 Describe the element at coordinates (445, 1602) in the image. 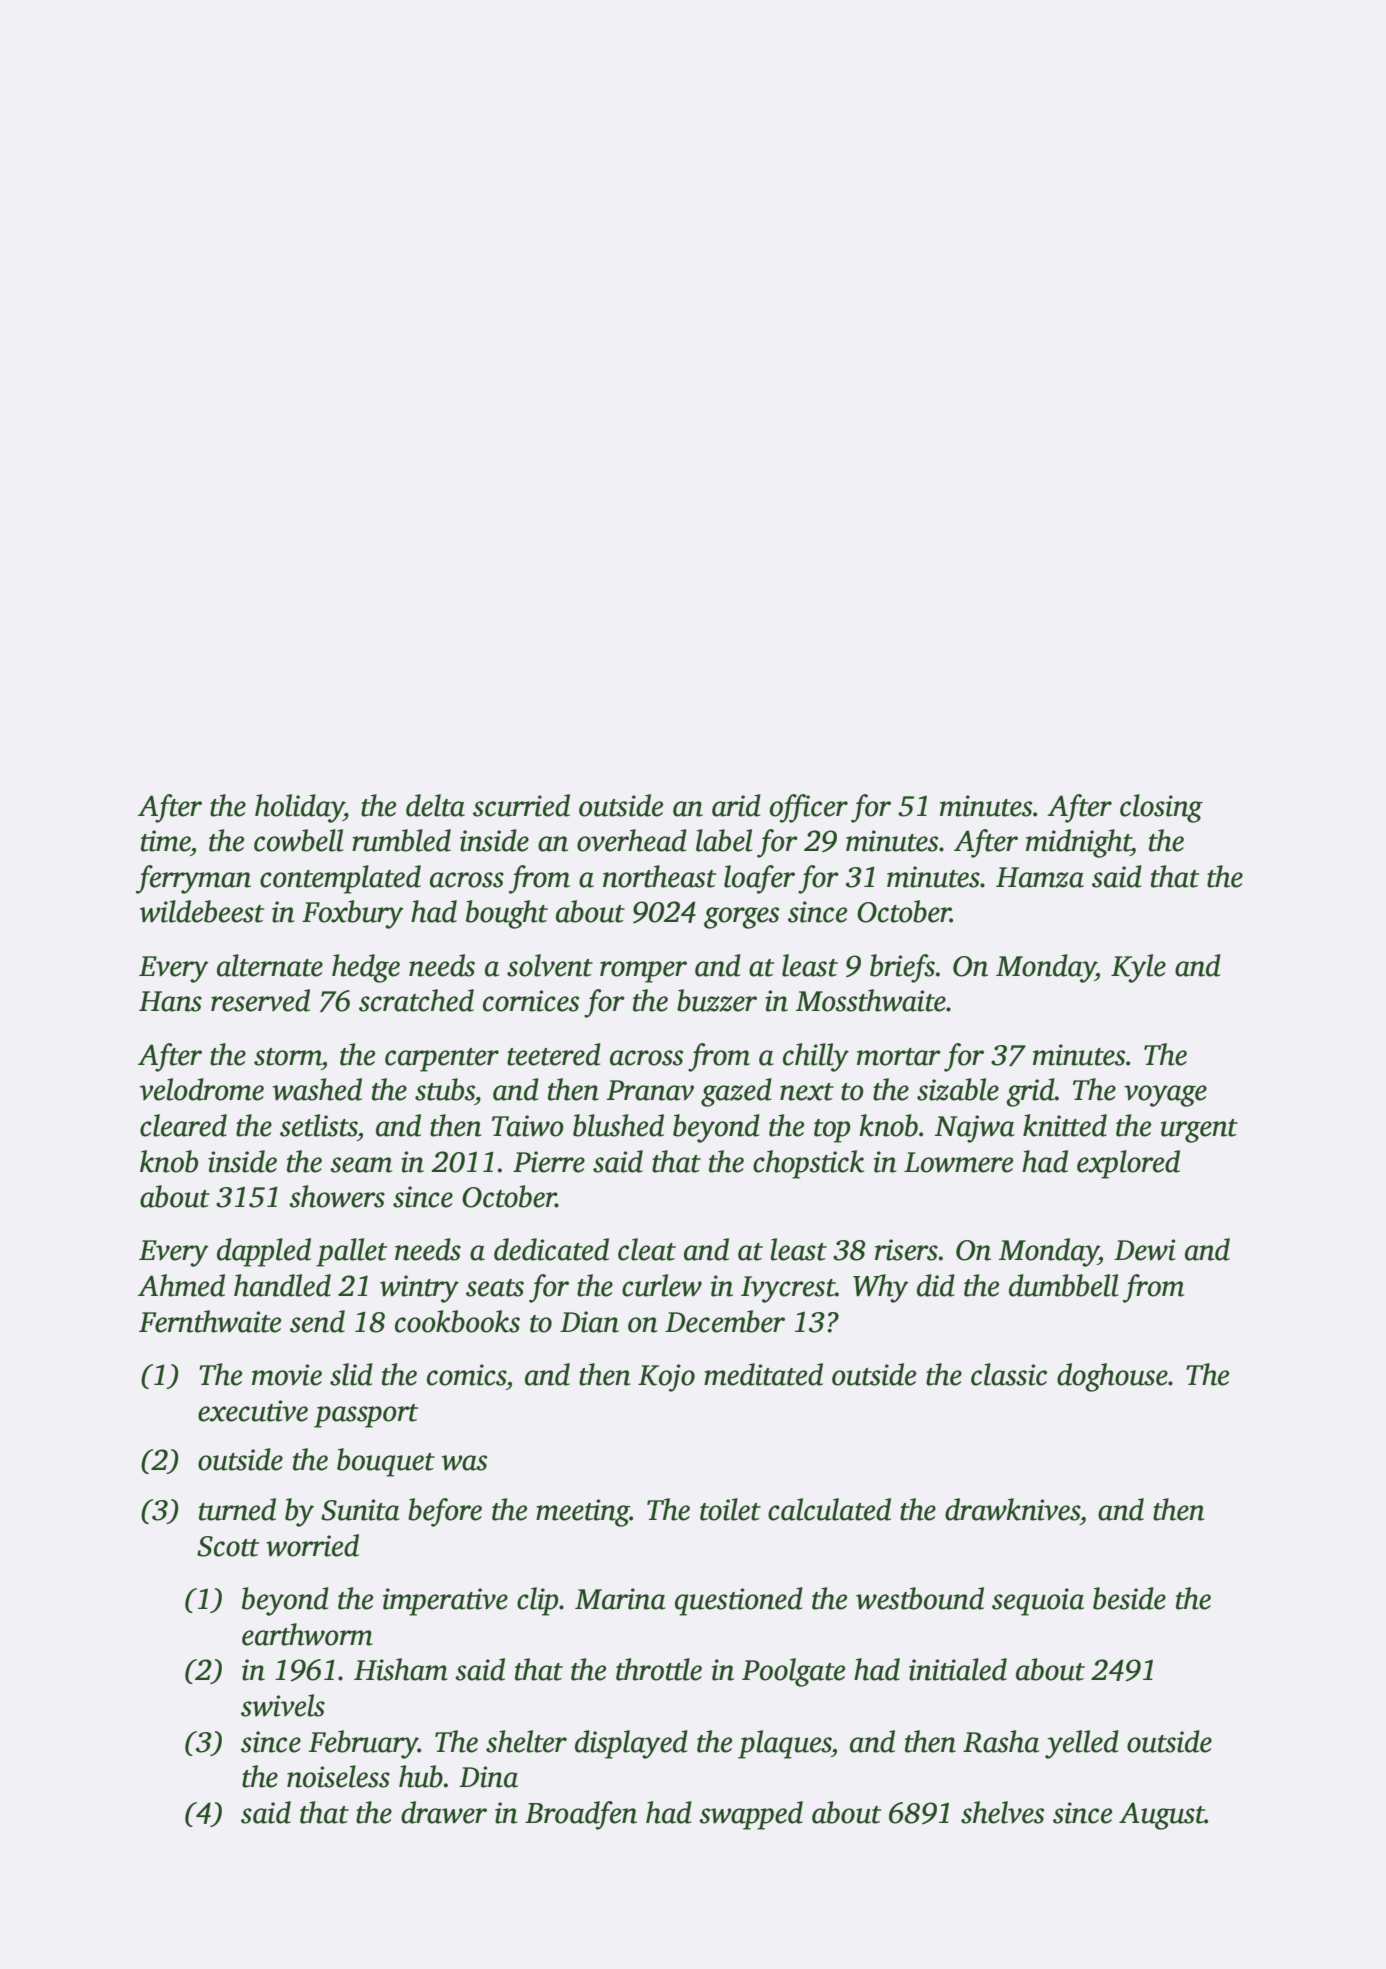

I see `imperative` at that location.
